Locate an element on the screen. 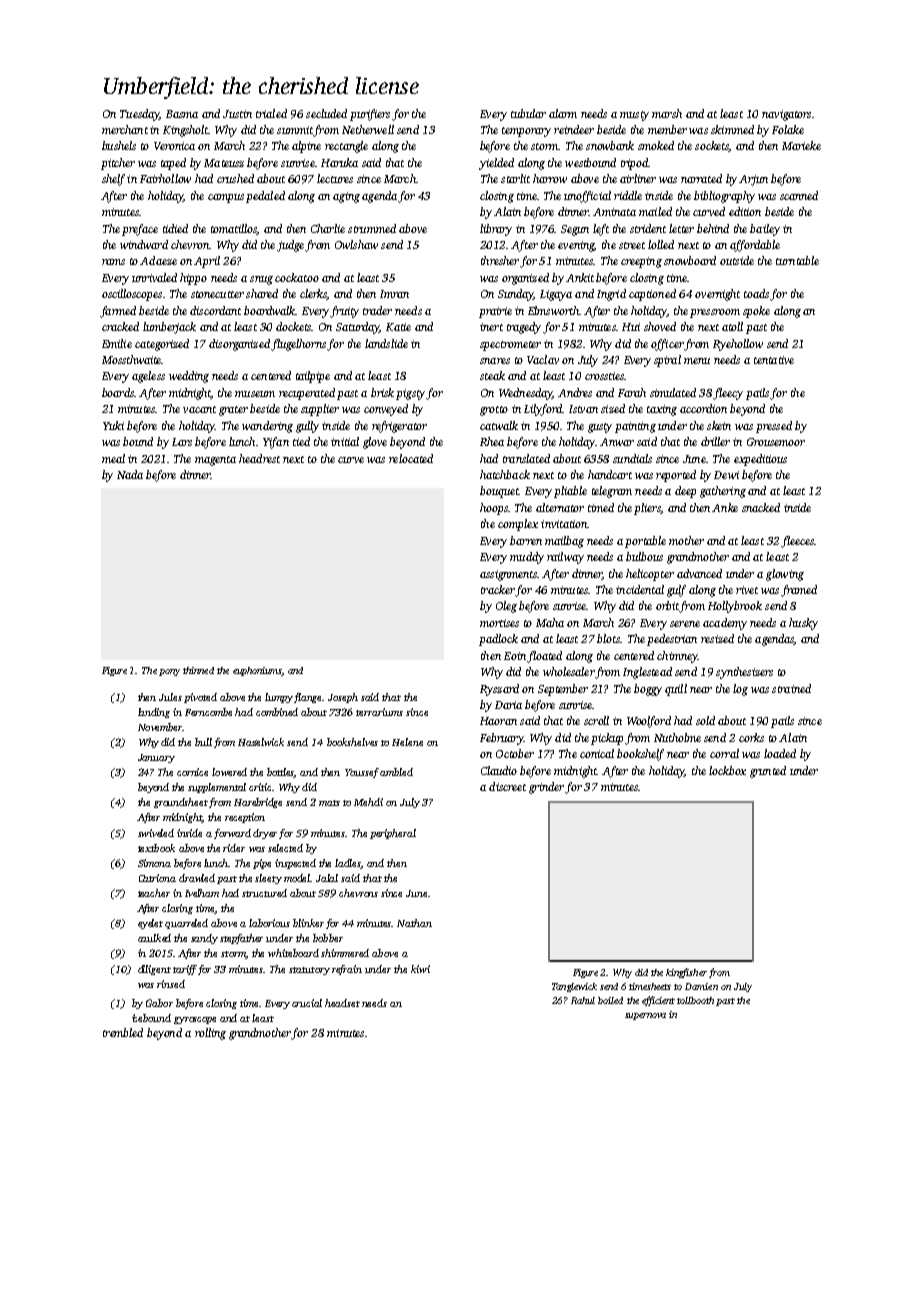  spoke is located at coordinates (756, 312).
